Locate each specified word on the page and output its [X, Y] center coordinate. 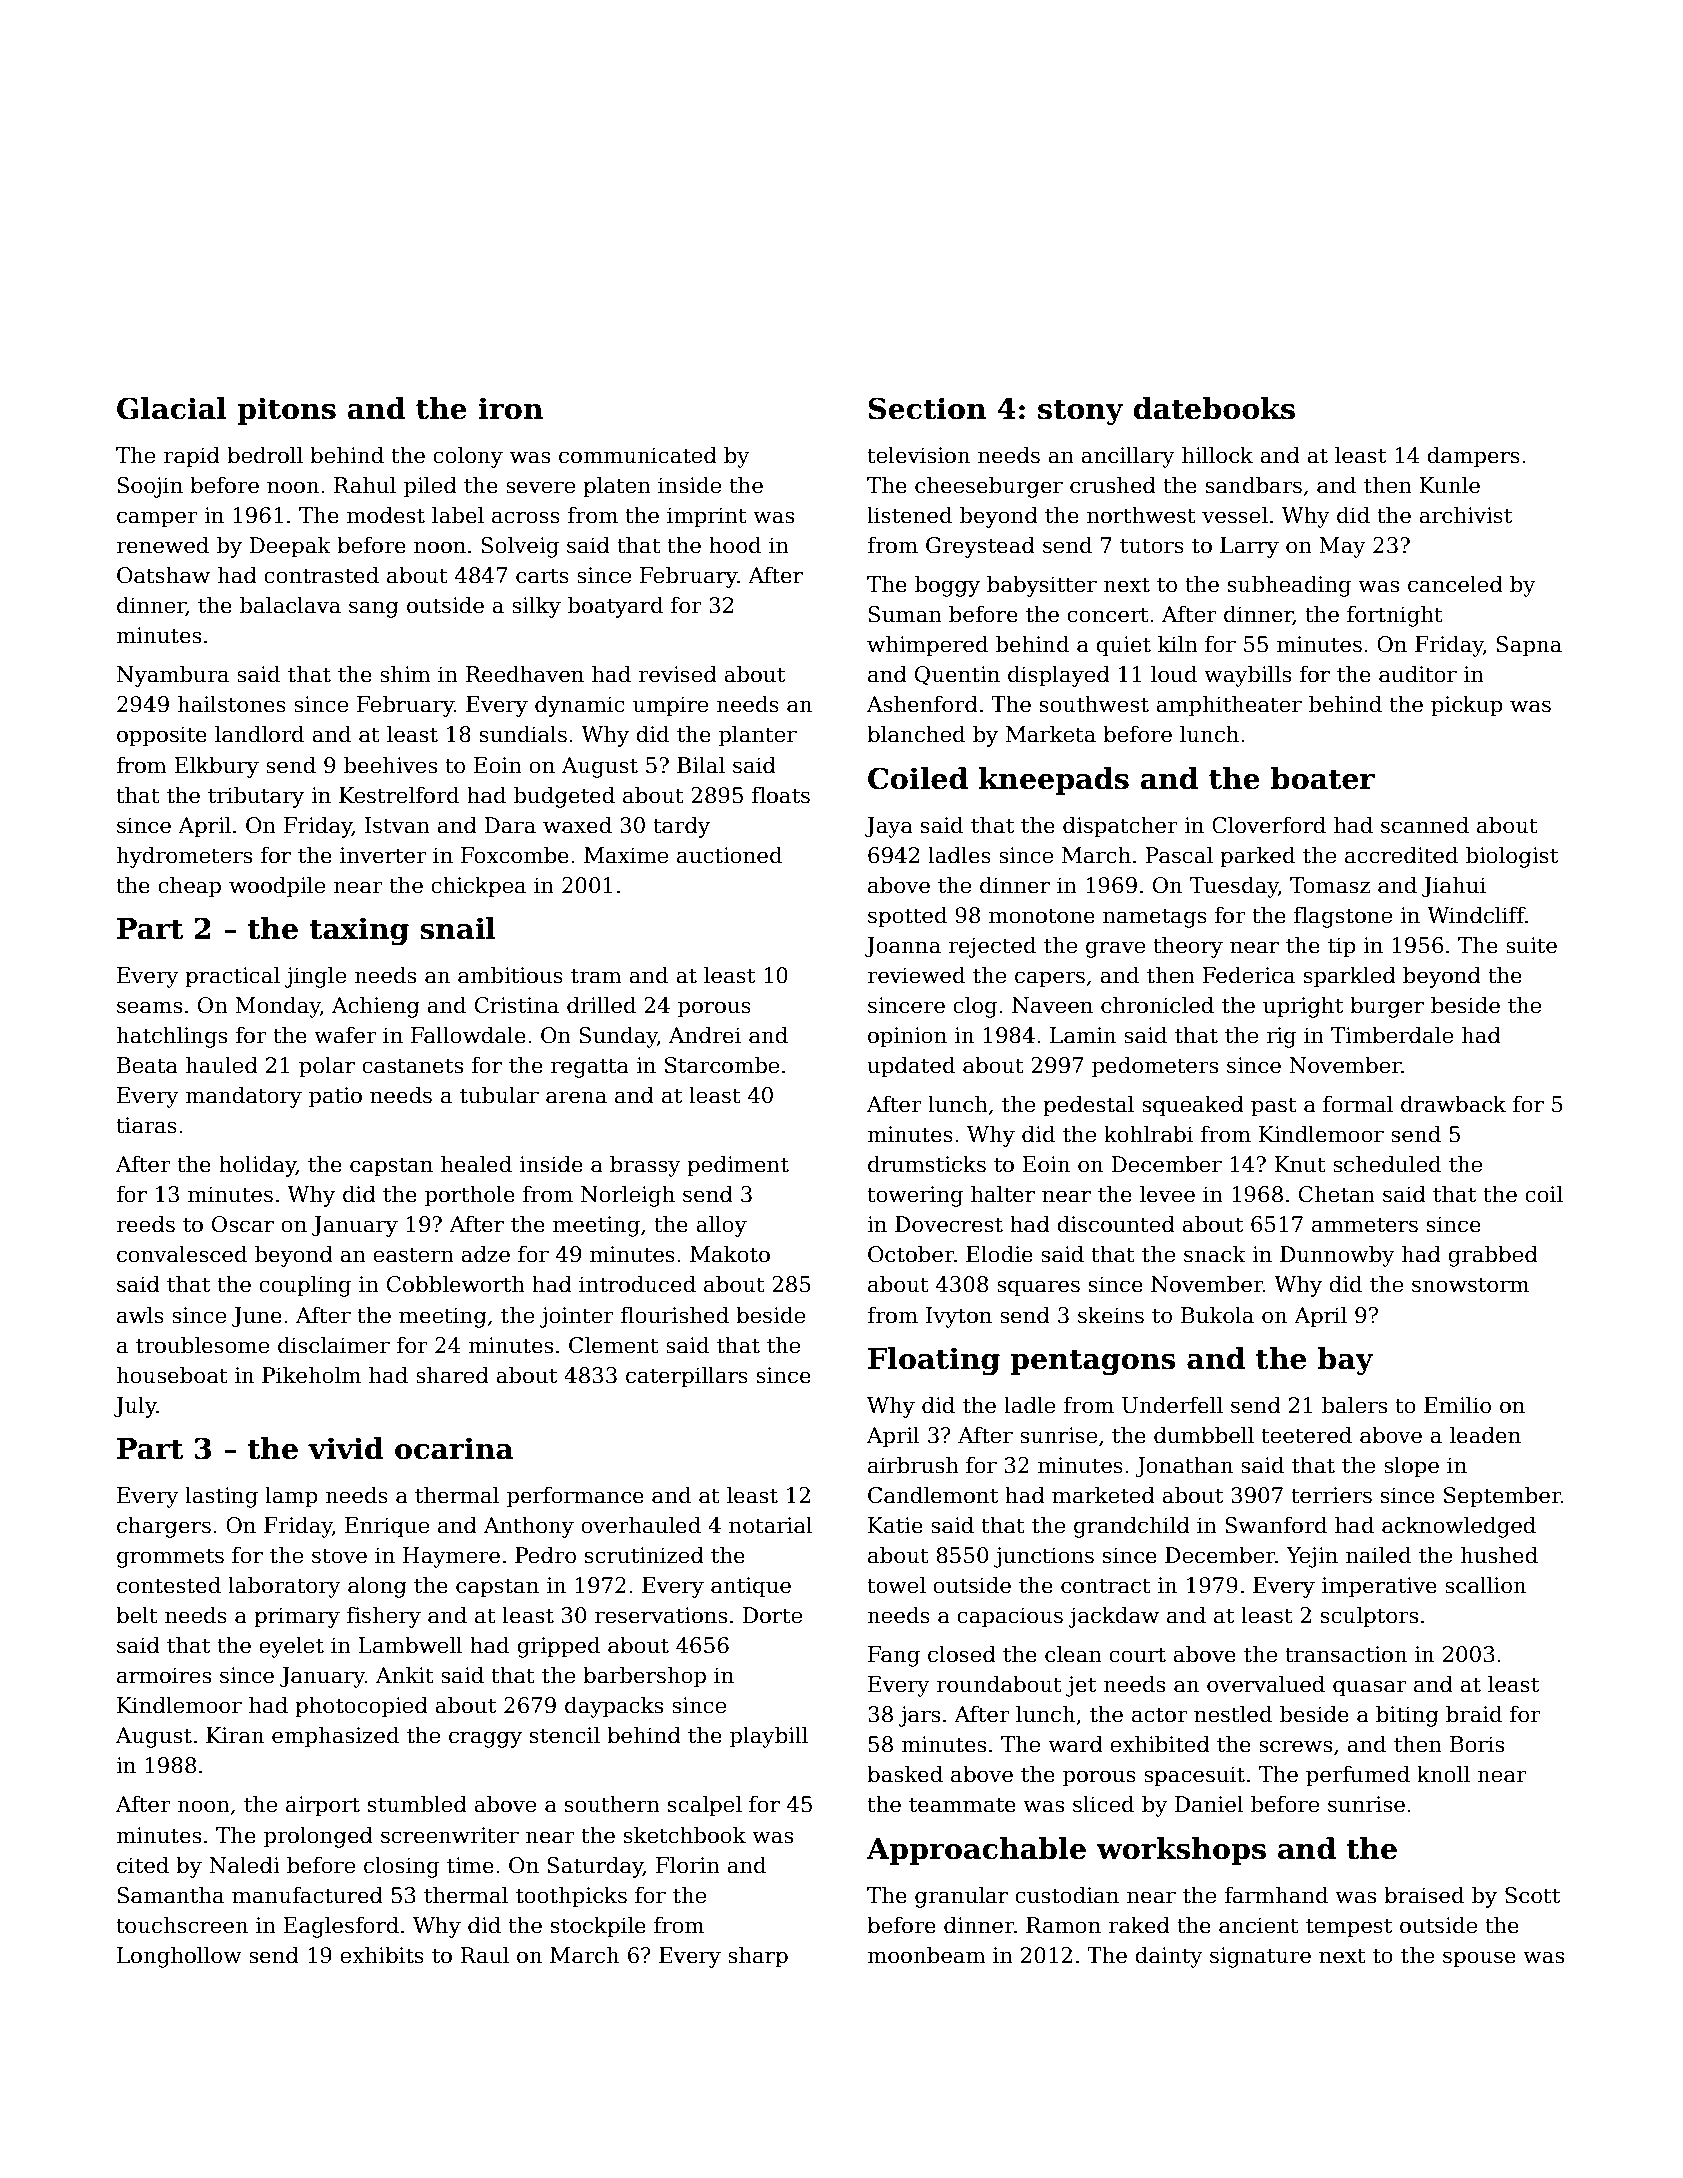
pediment [738, 1166]
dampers [1473, 457]
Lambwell [410, 1645]
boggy [947, 586]
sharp [758, 1957]
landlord [259, 734]
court [1137, 1655]
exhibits [382, 1955]
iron [510, 408]
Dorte [772, 1615]
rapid [191, 457]
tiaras [146, 1125]
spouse [1479, 1959]
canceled [1455, 584]
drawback [1453, 1104]
